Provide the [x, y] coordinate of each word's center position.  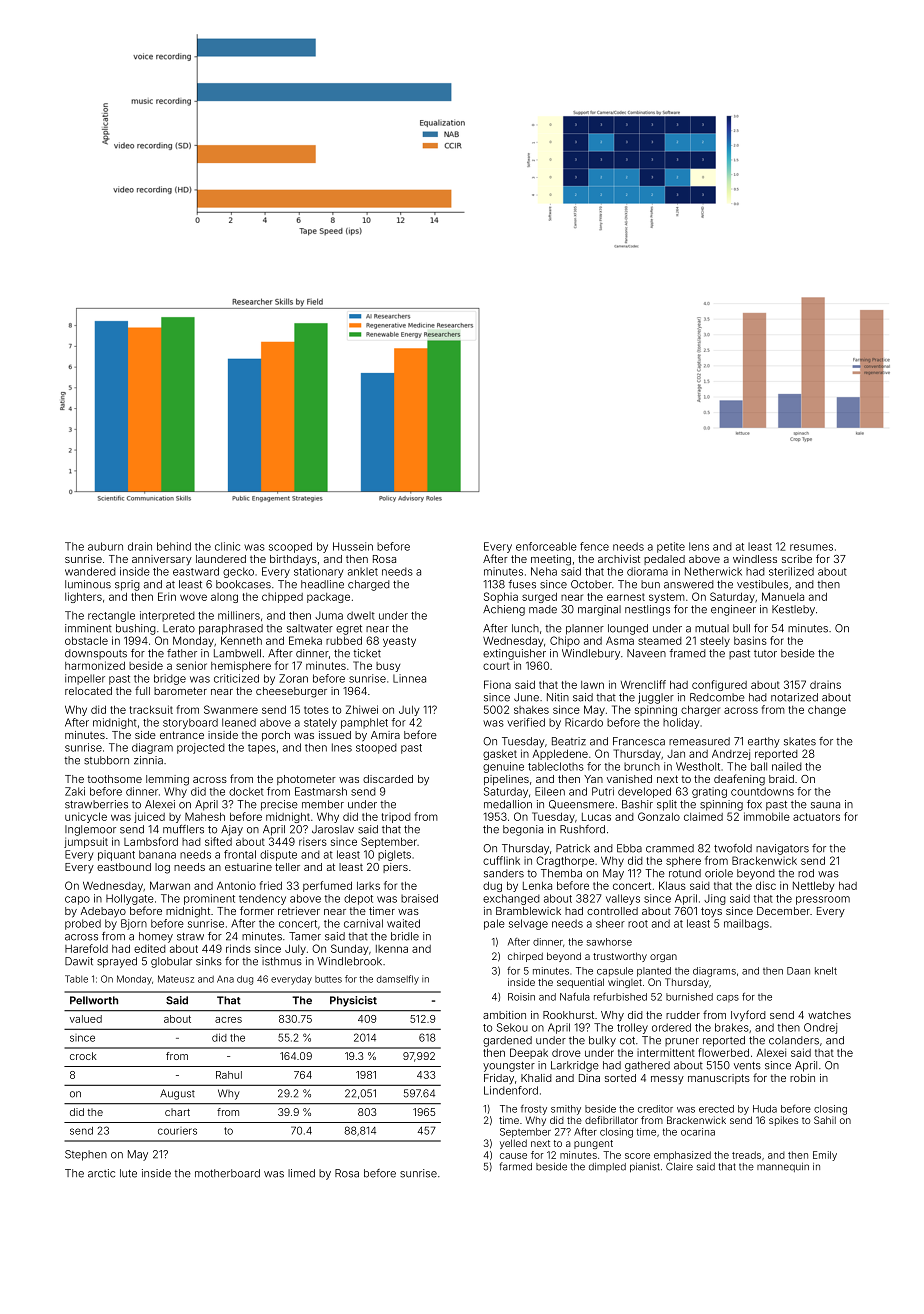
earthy [764, 742]
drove [566, 1053]
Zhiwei [362, 709]
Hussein [353, 546]
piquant [116, 855]
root [638, 924]
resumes [811, 547]
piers [395, 868]
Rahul [229, 1075]
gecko [238, 572]
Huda [765, 1109]
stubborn [106, 760]
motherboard [227, 1173]
